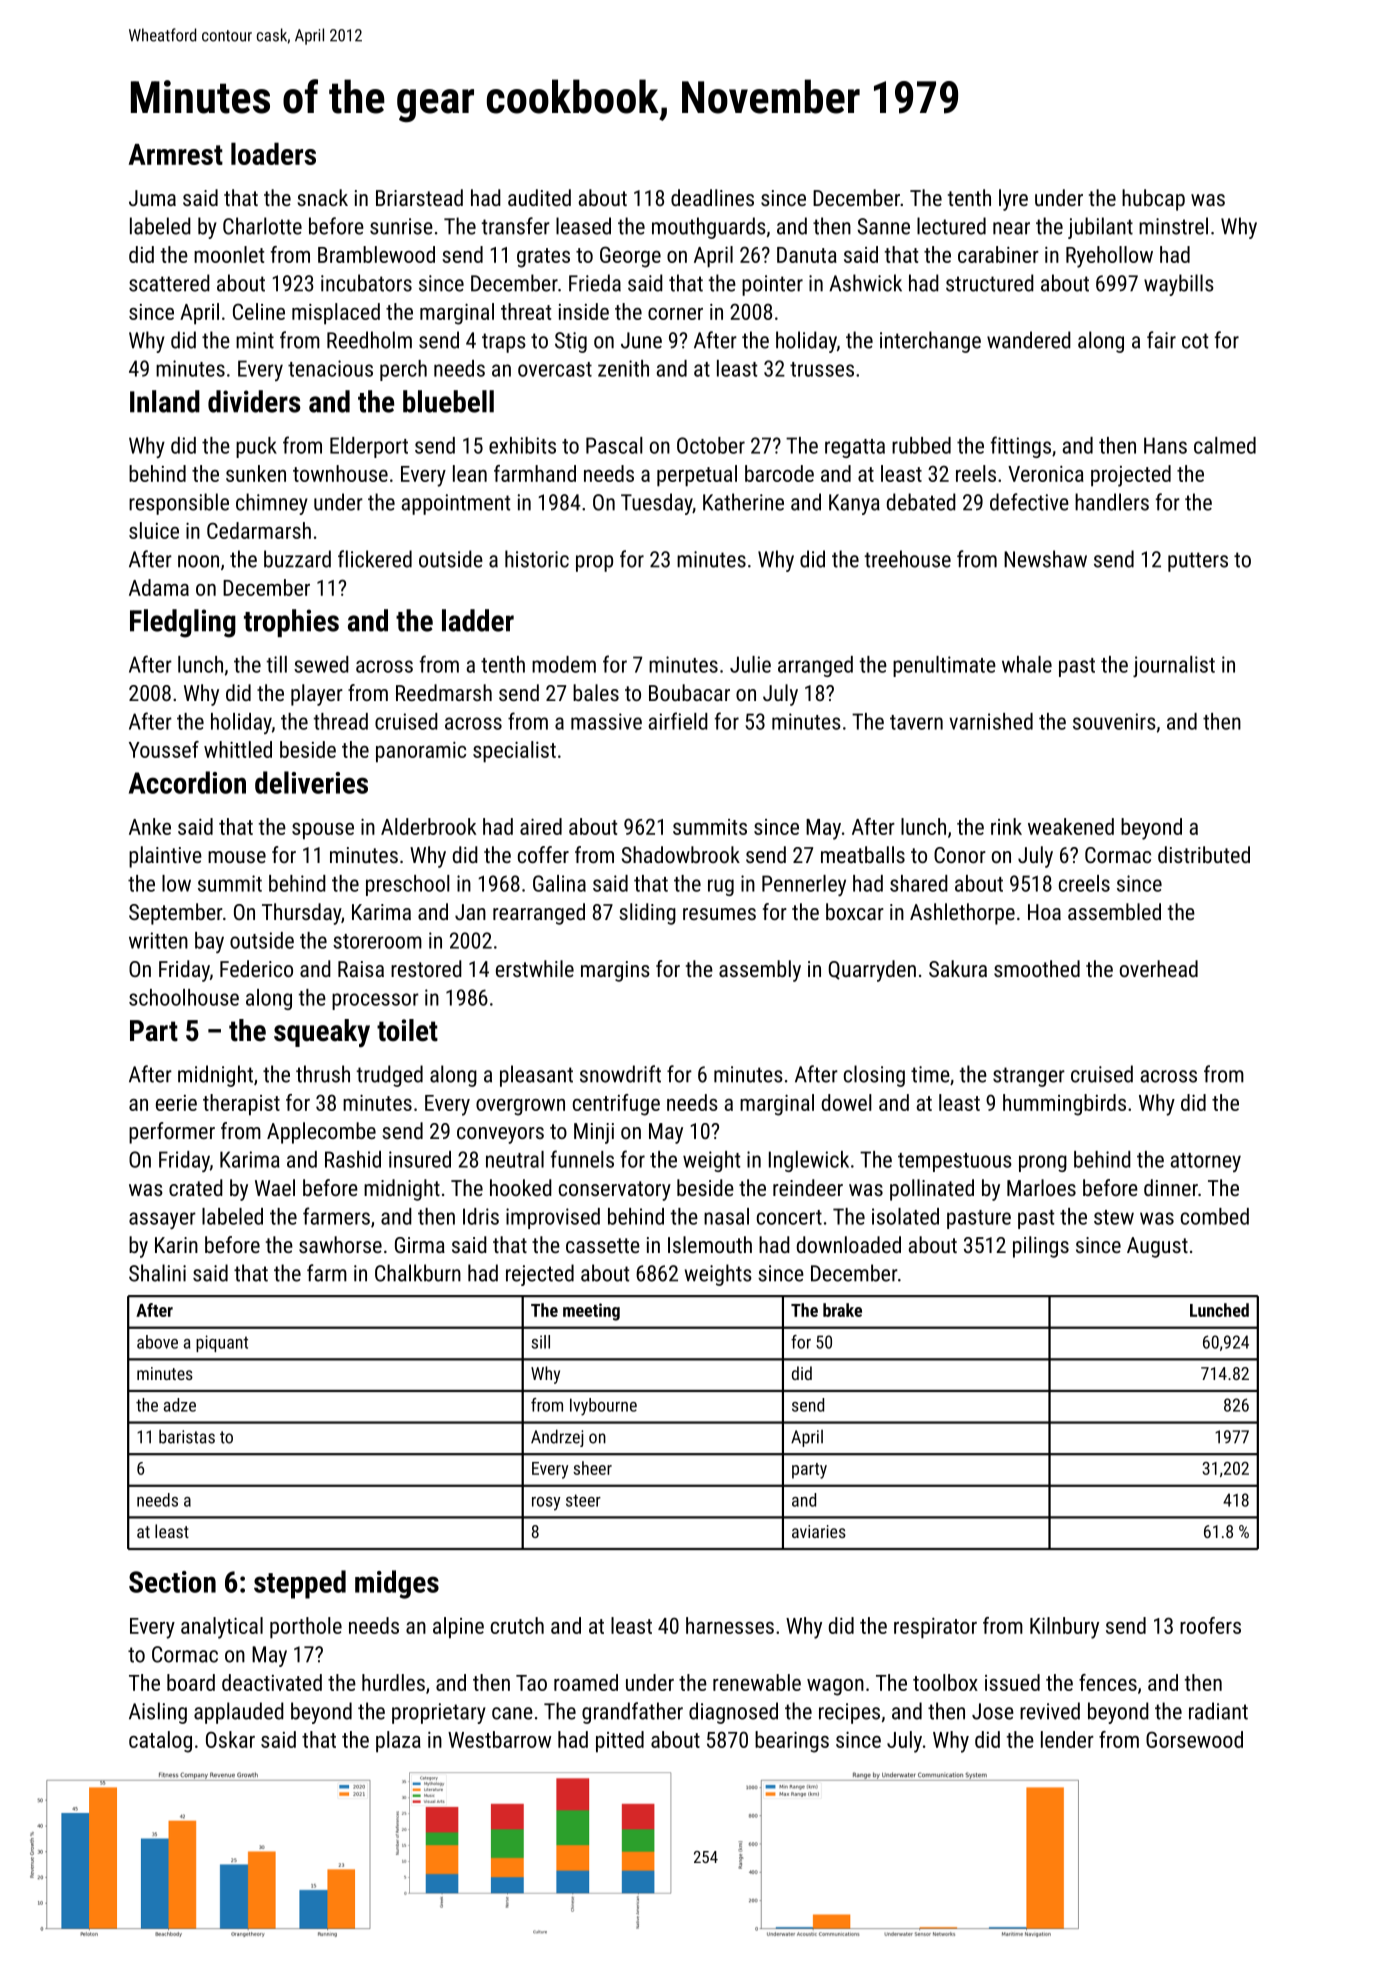 The image size is (1386, 1969). Describe the element at coordinates (230, 1739) in the document. I see `Oskar` at that location.
